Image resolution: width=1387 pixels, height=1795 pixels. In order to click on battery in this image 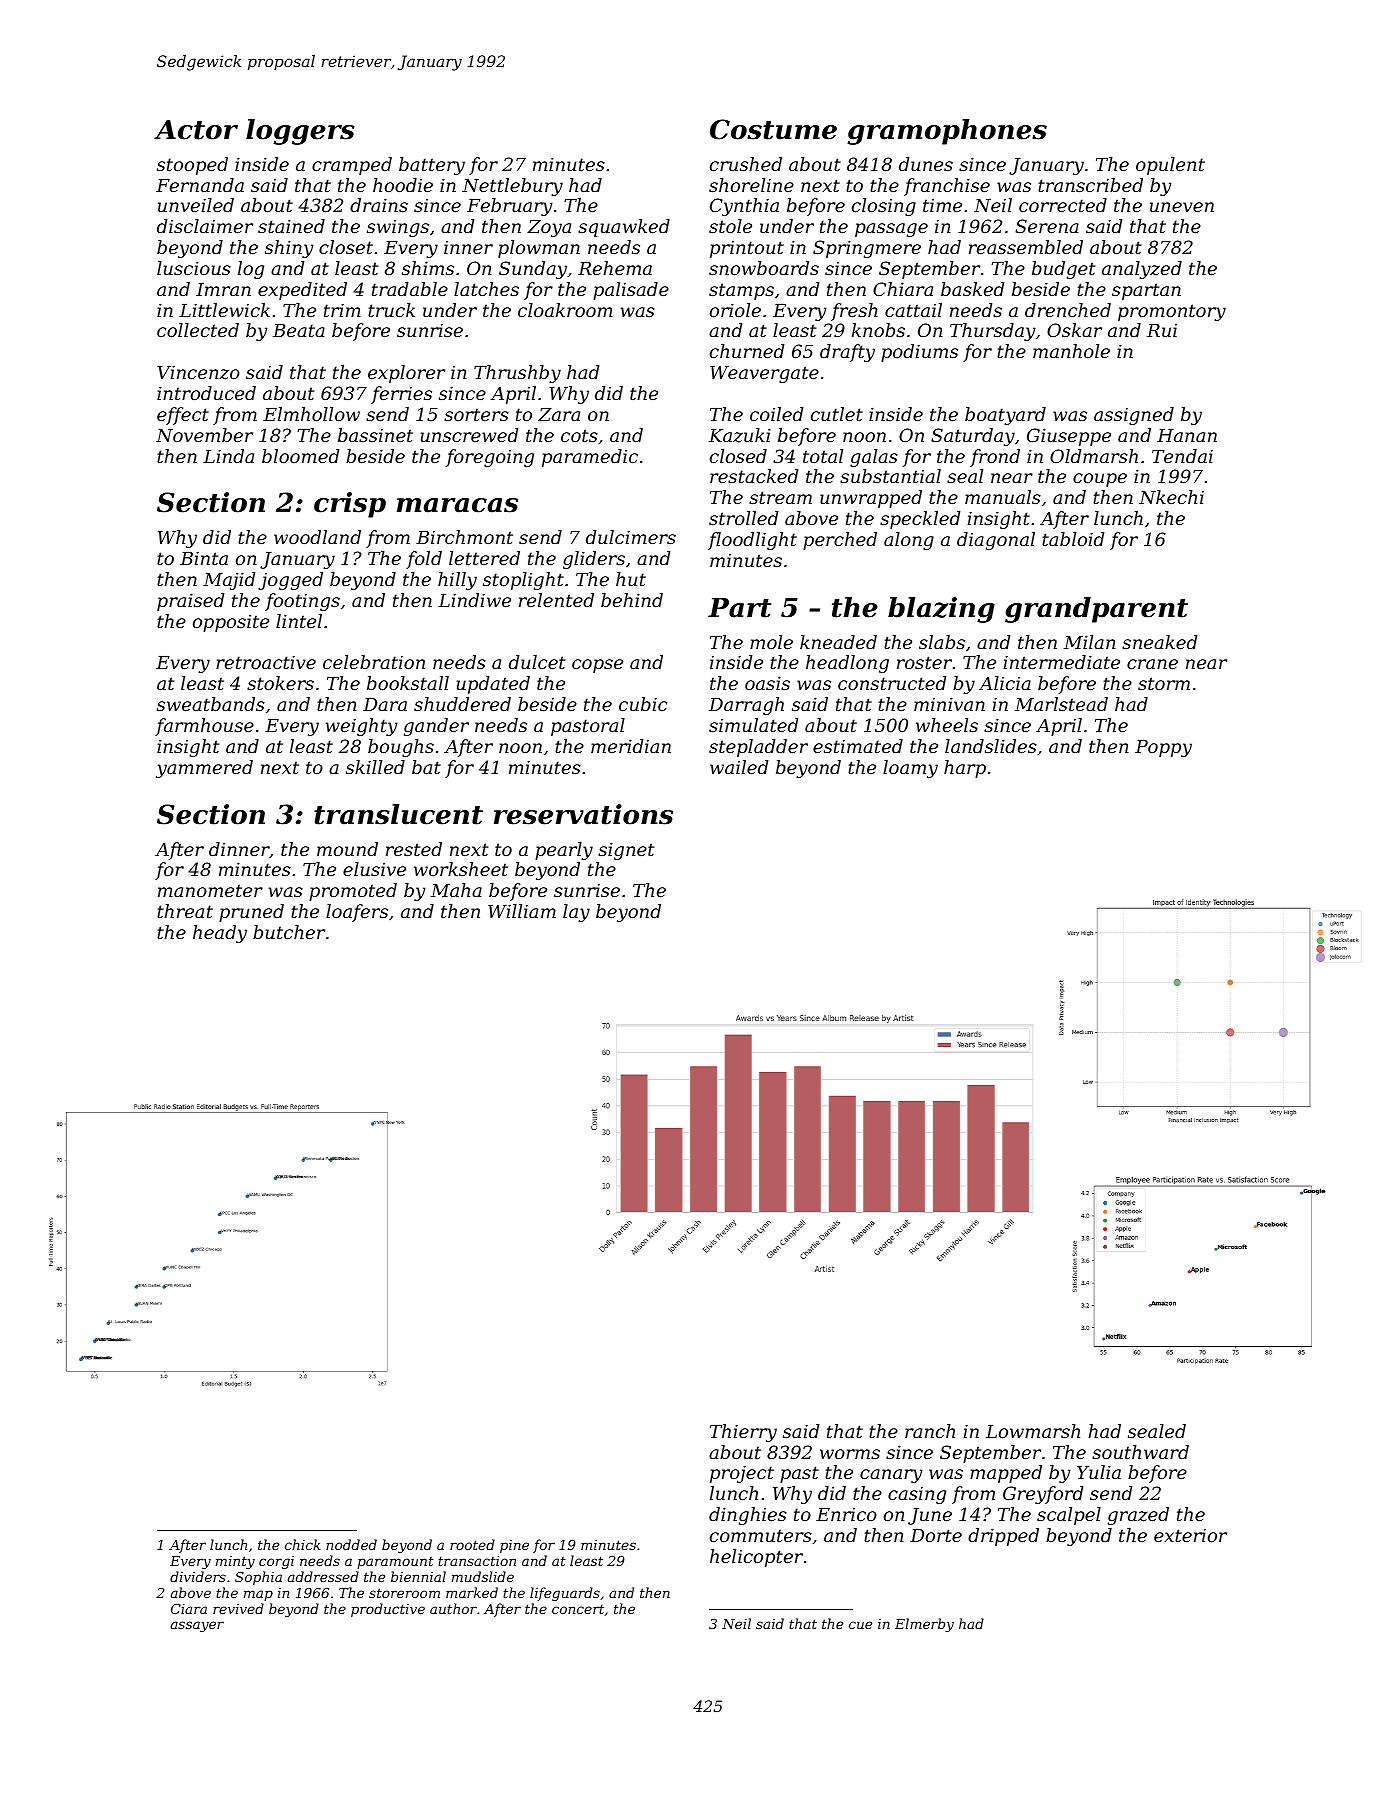, I will do `click(432, 166)`.
